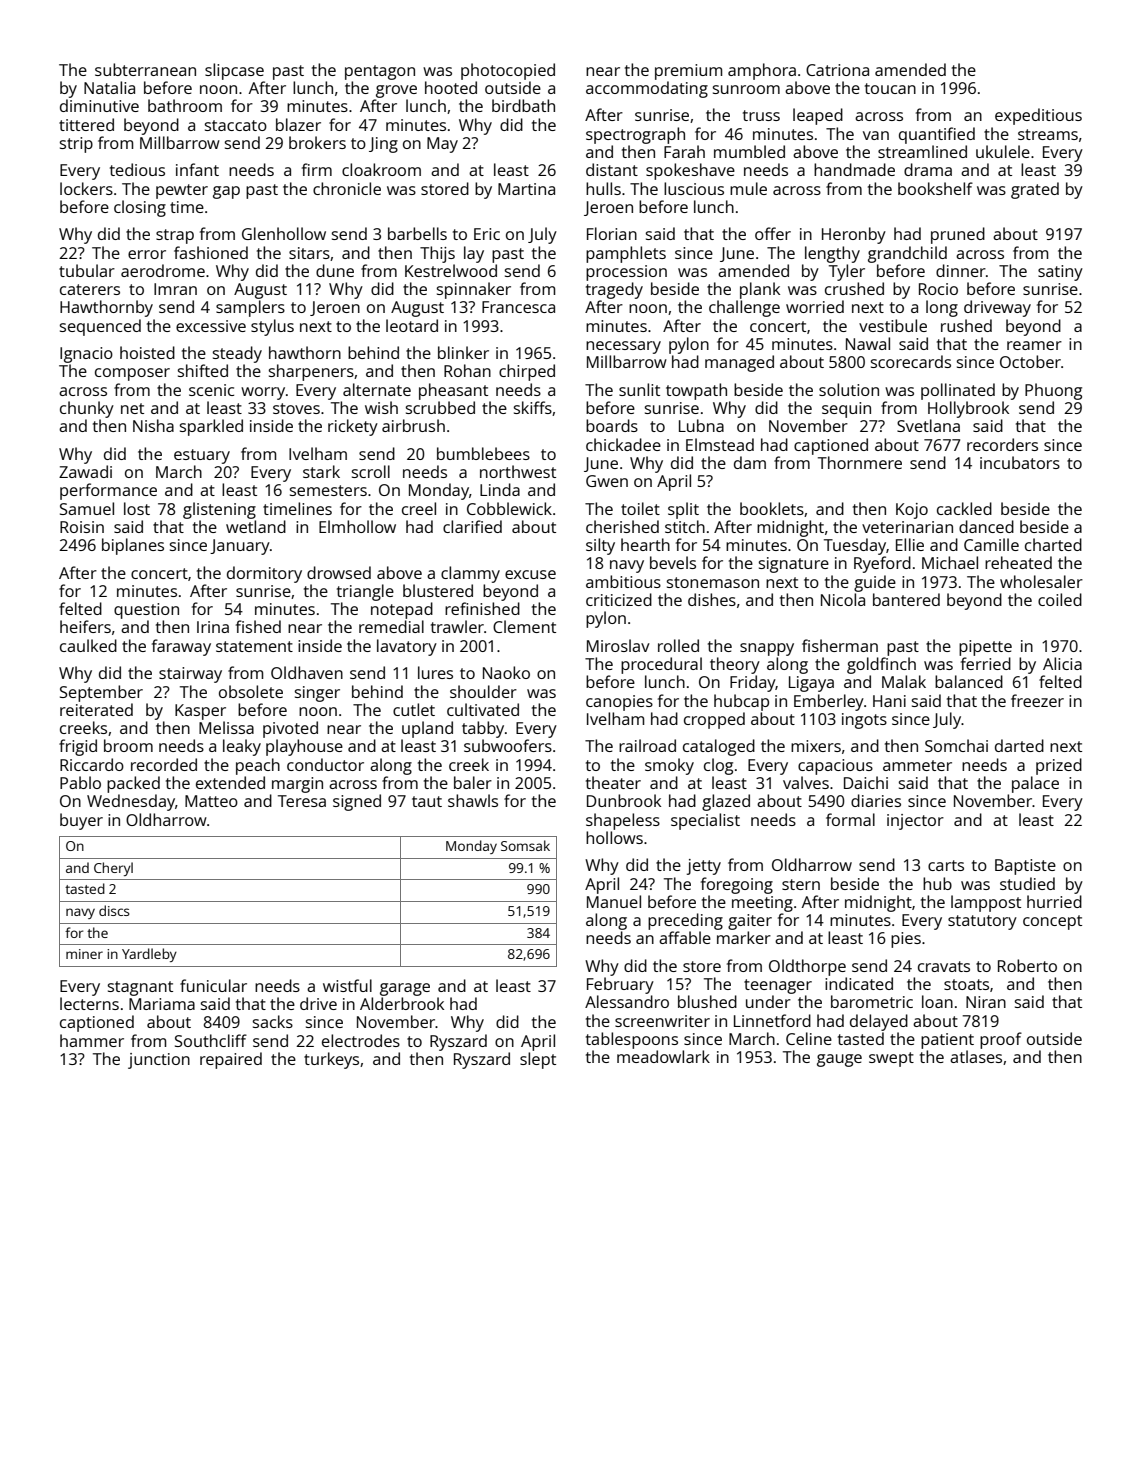 This screenshot has width=1142, height=1478. What do you see at coordinates (1035, 784) in the screenshot?
I see `palace` at bounding box center [1035, 784].
